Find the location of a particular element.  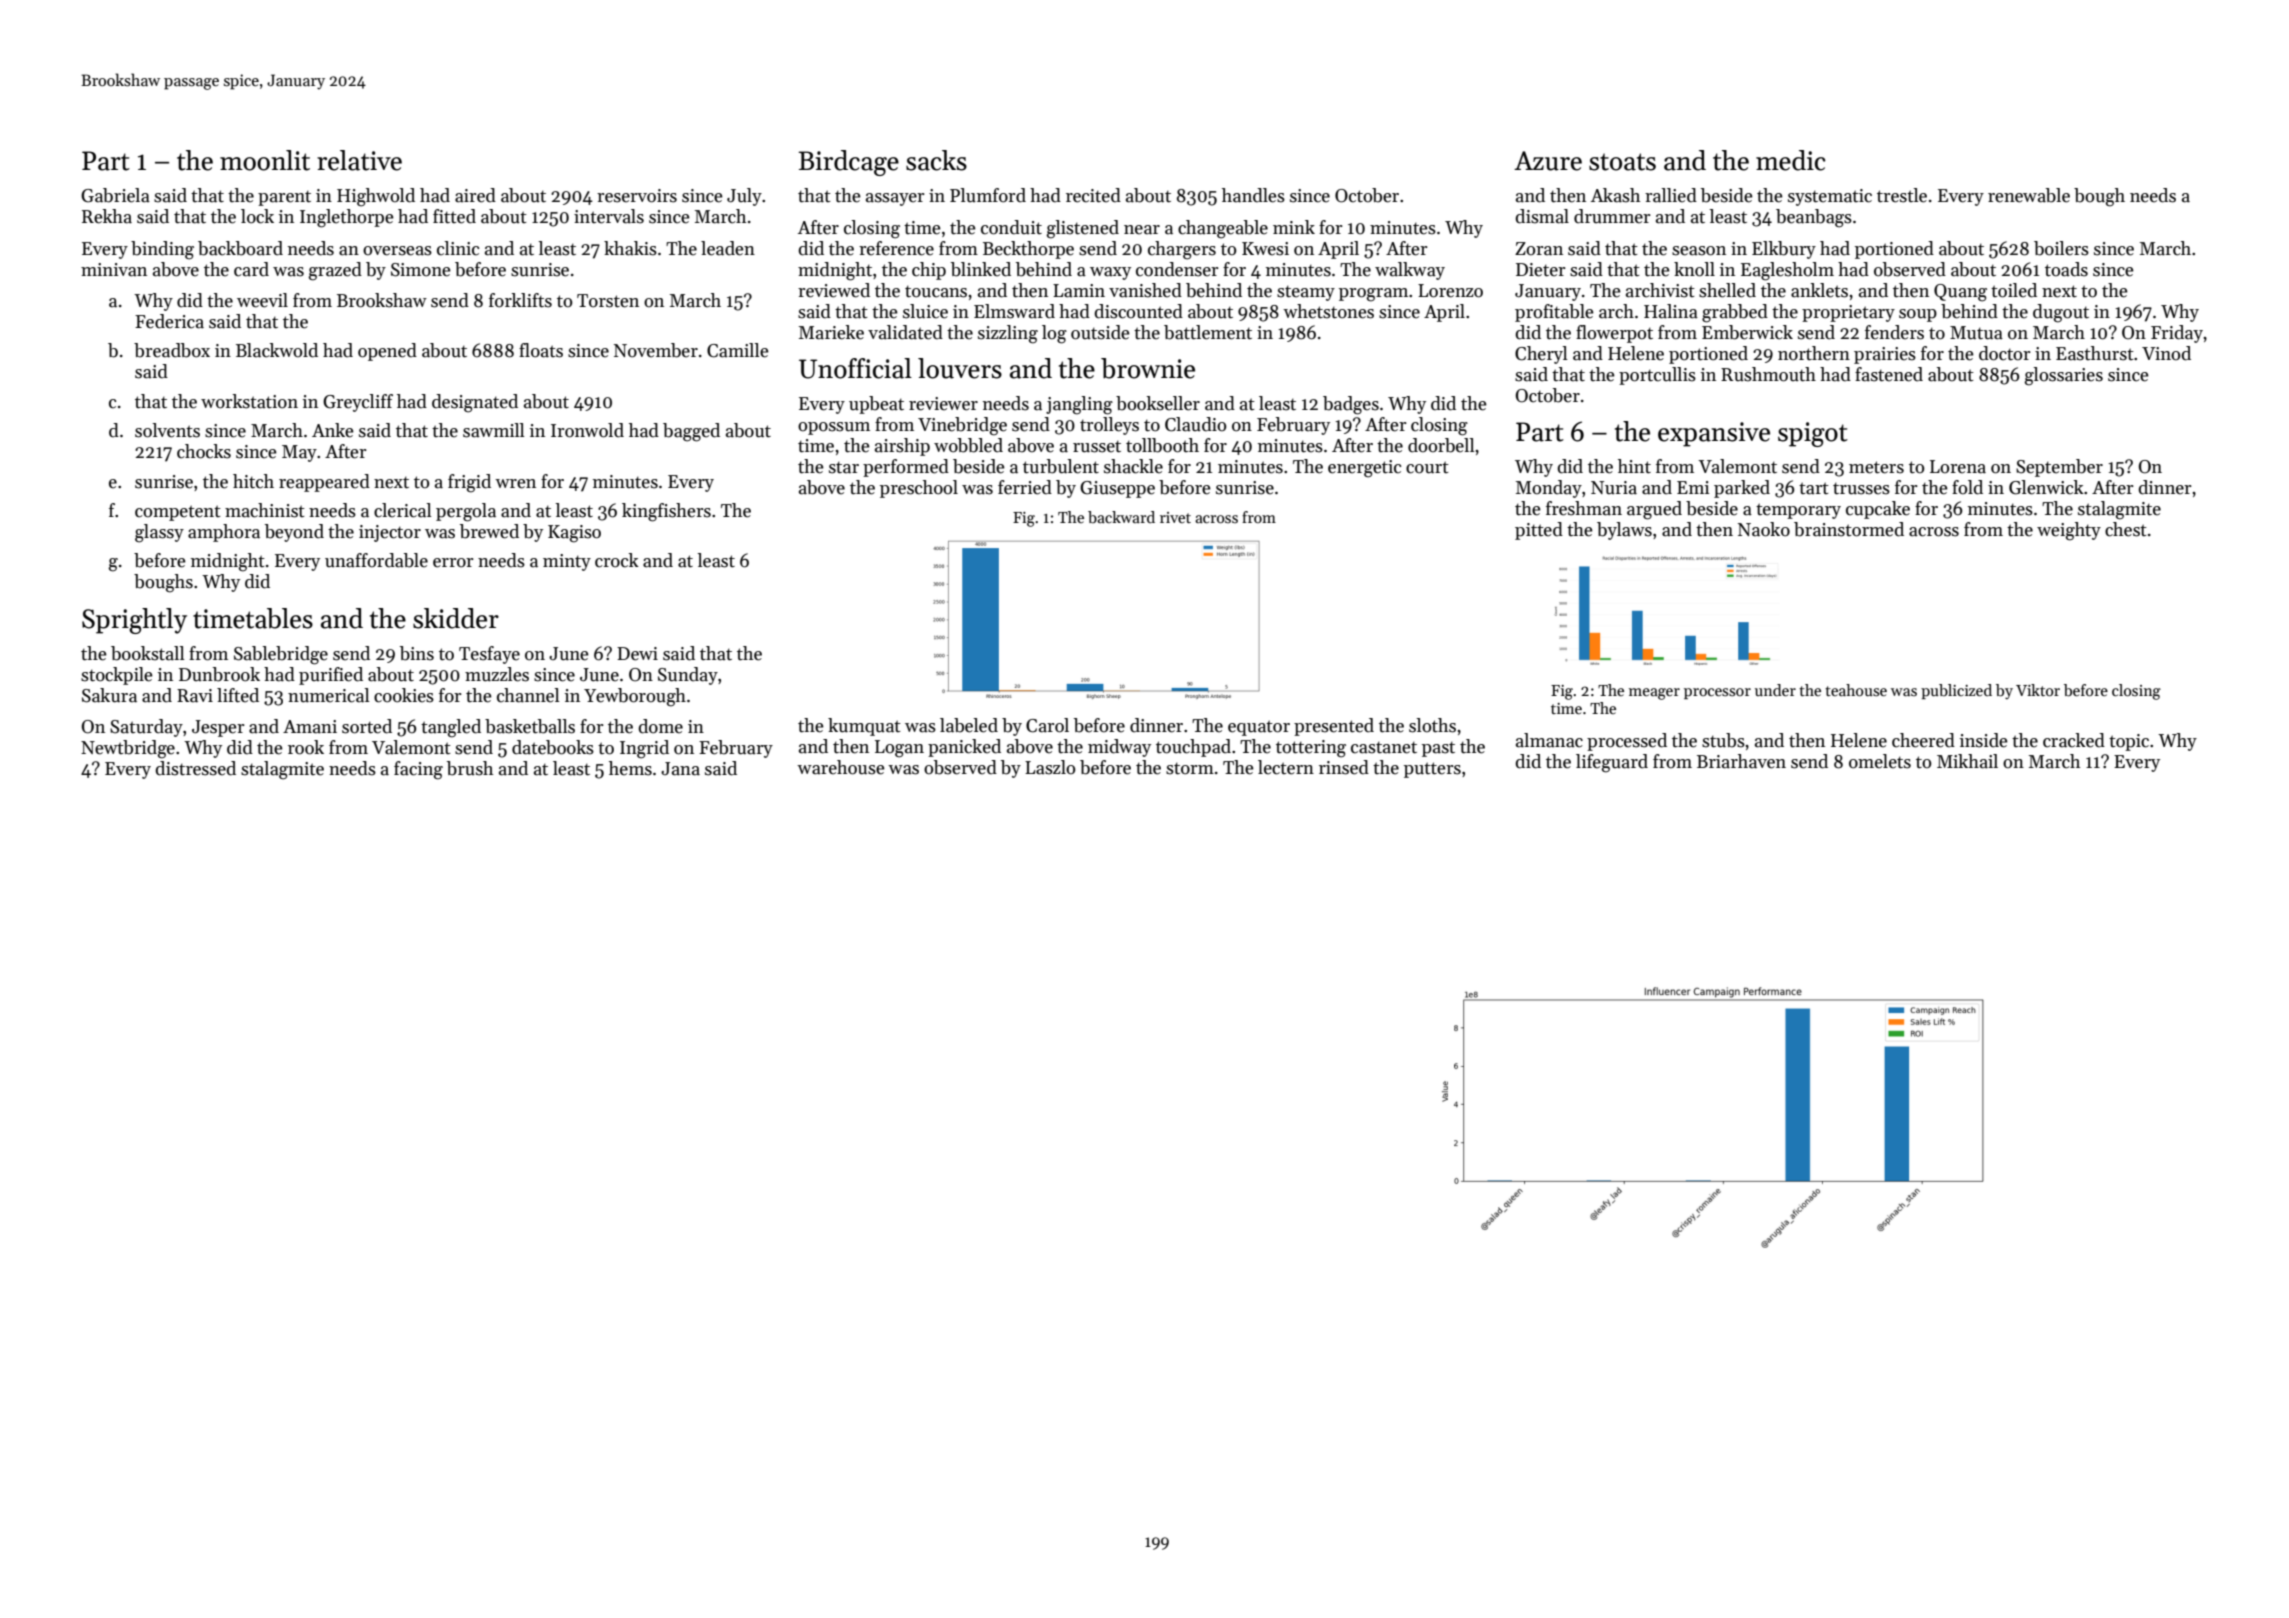

facing is located at coordinates (418, 770).
